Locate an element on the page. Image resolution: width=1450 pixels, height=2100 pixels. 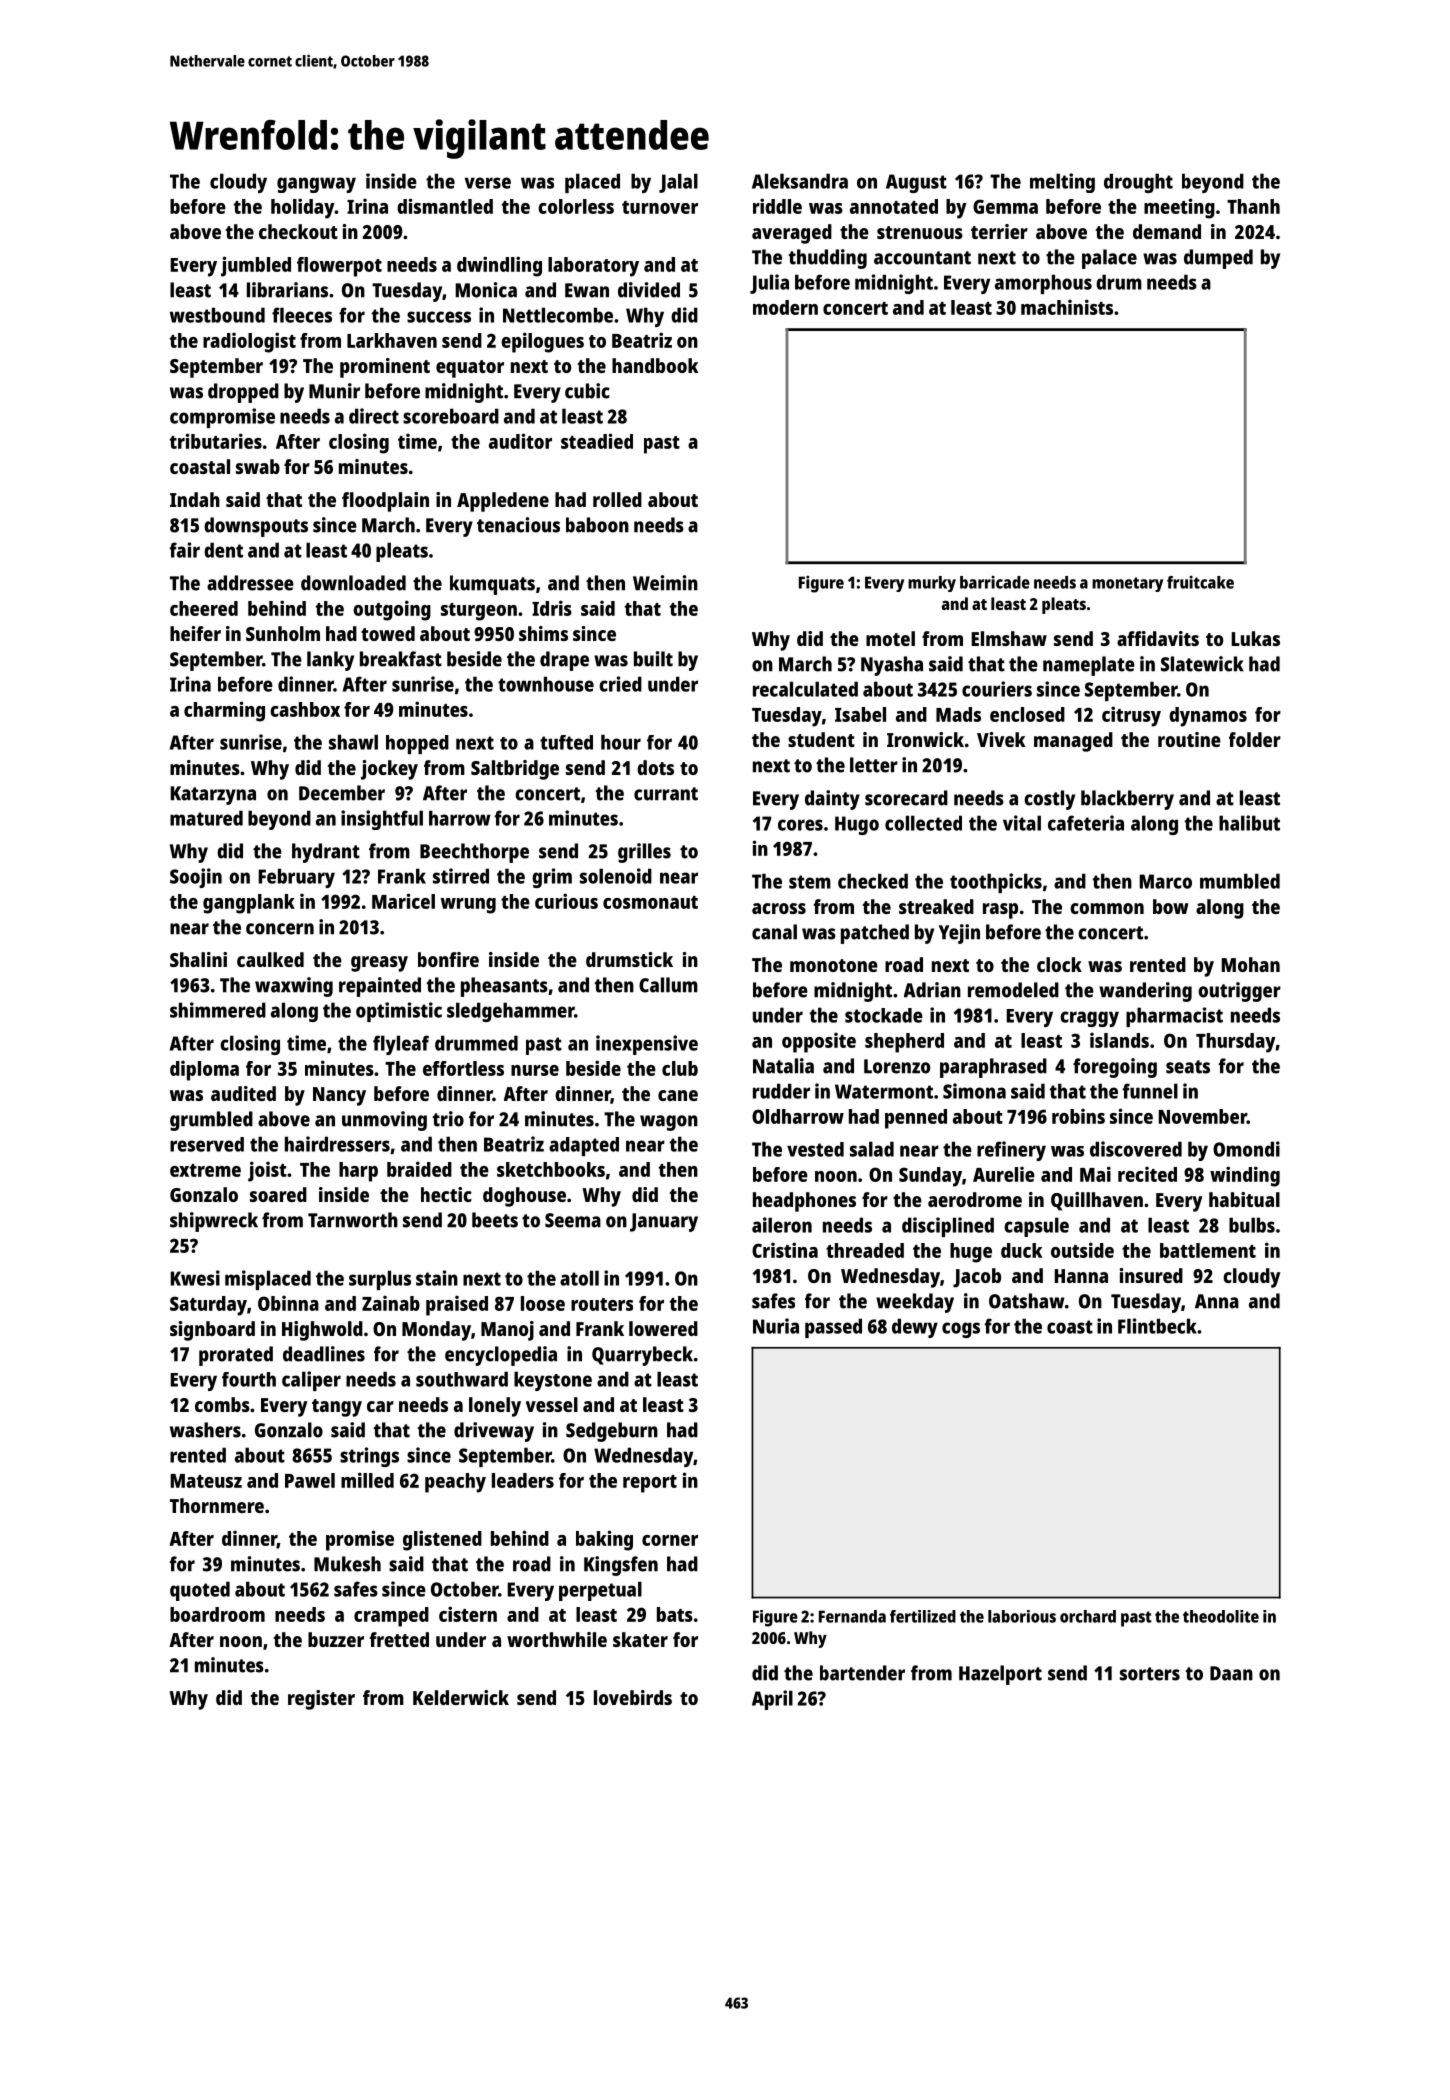
April is located at coordinates (772, 1700).
